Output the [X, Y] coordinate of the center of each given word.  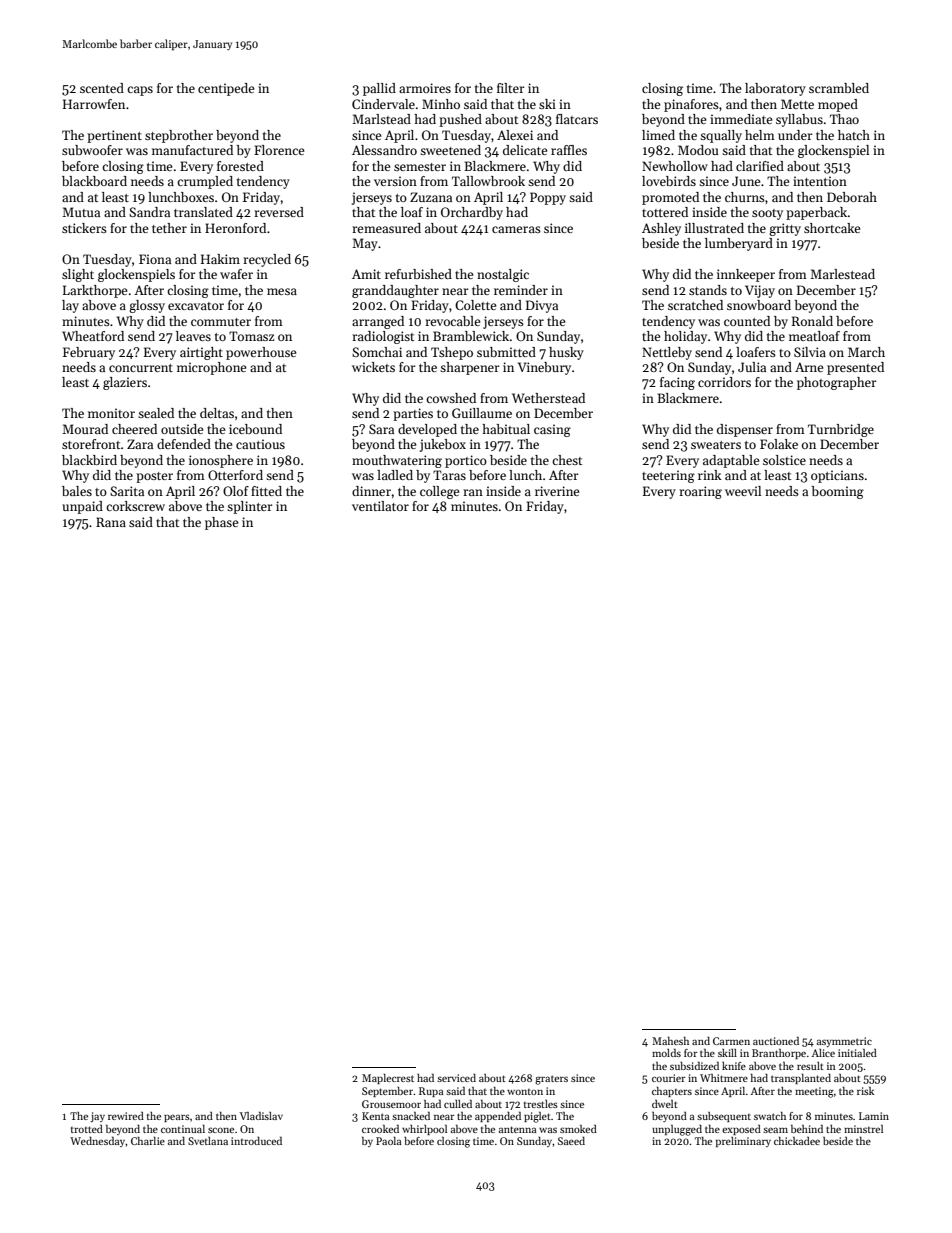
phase [221, 523]
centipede [226, 89]
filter [511, 88]
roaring [700, 492]
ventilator [380, 506]
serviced [456, 1078]
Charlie [148, 1141]
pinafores [691, 105]
